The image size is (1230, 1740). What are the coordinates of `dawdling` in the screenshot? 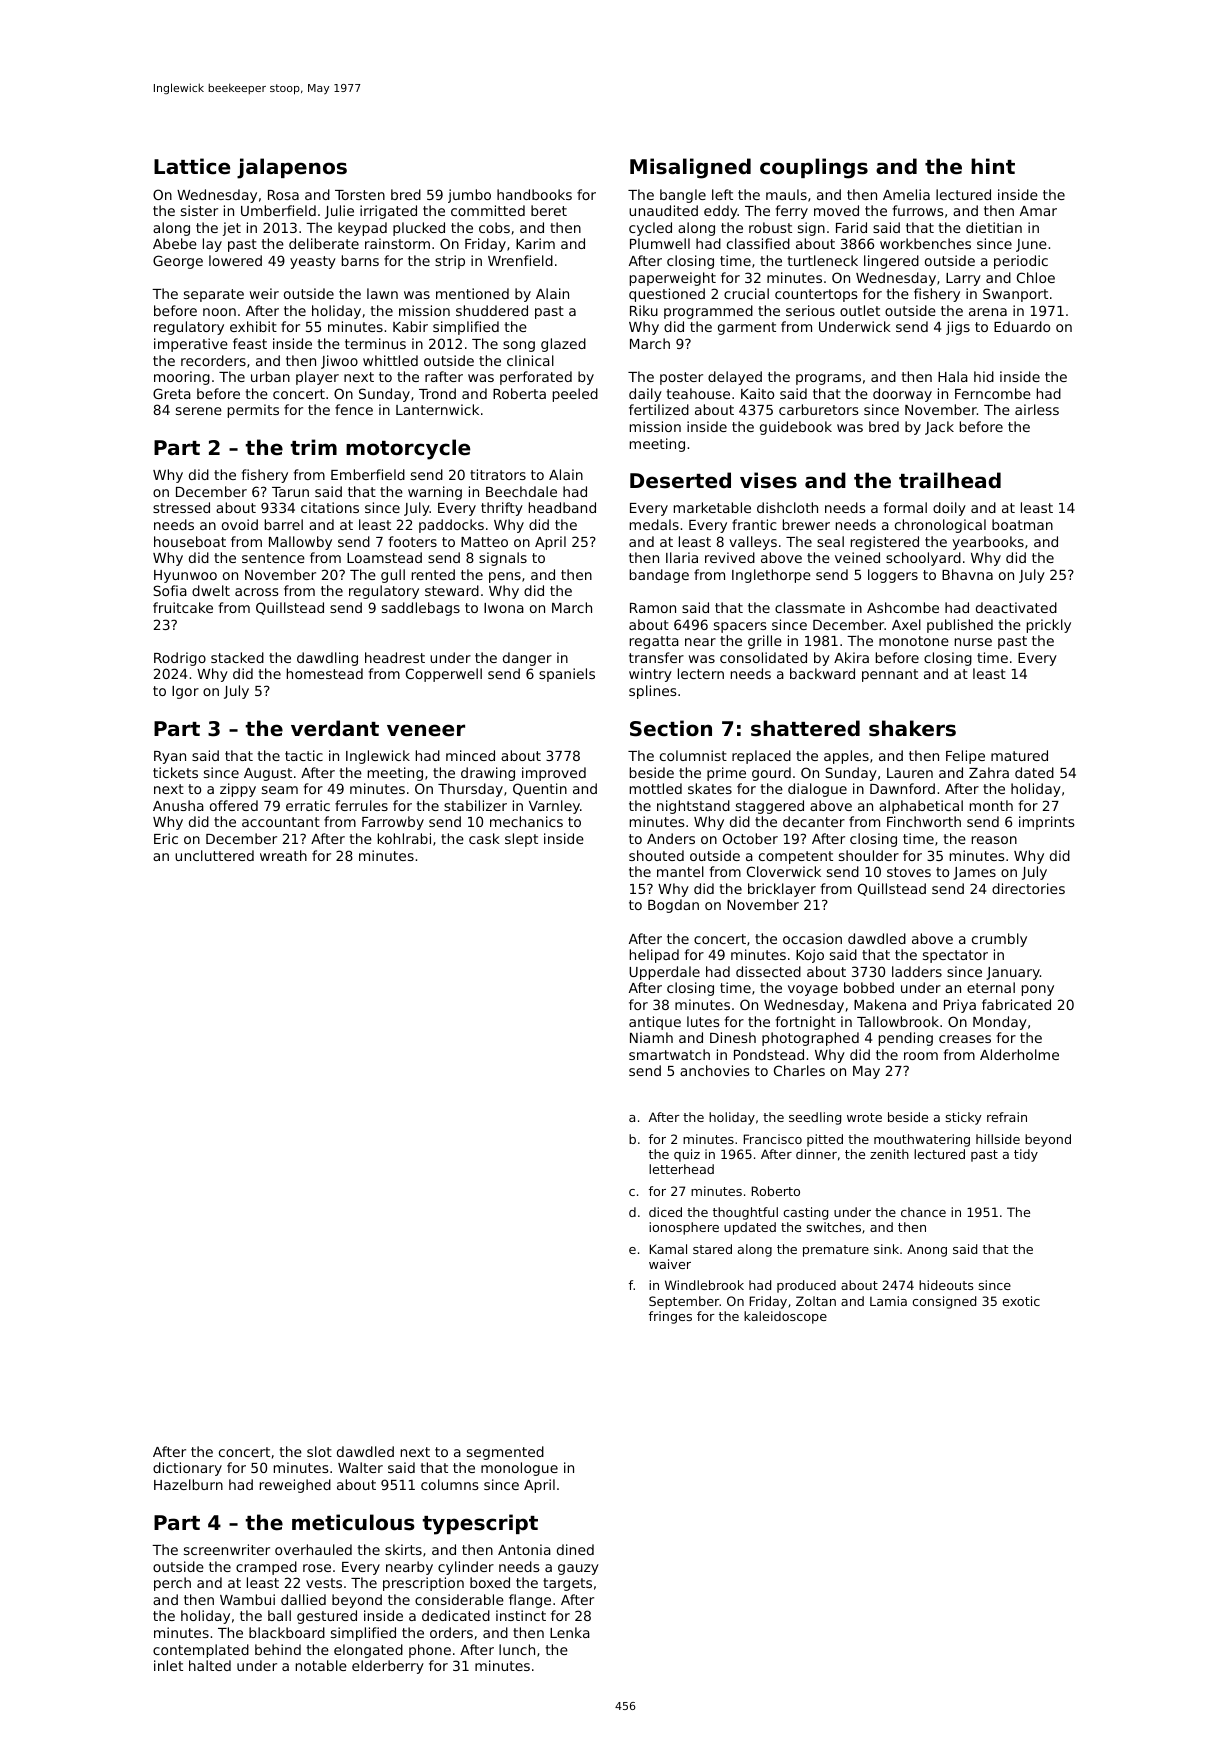 It's located at (327, 659).
